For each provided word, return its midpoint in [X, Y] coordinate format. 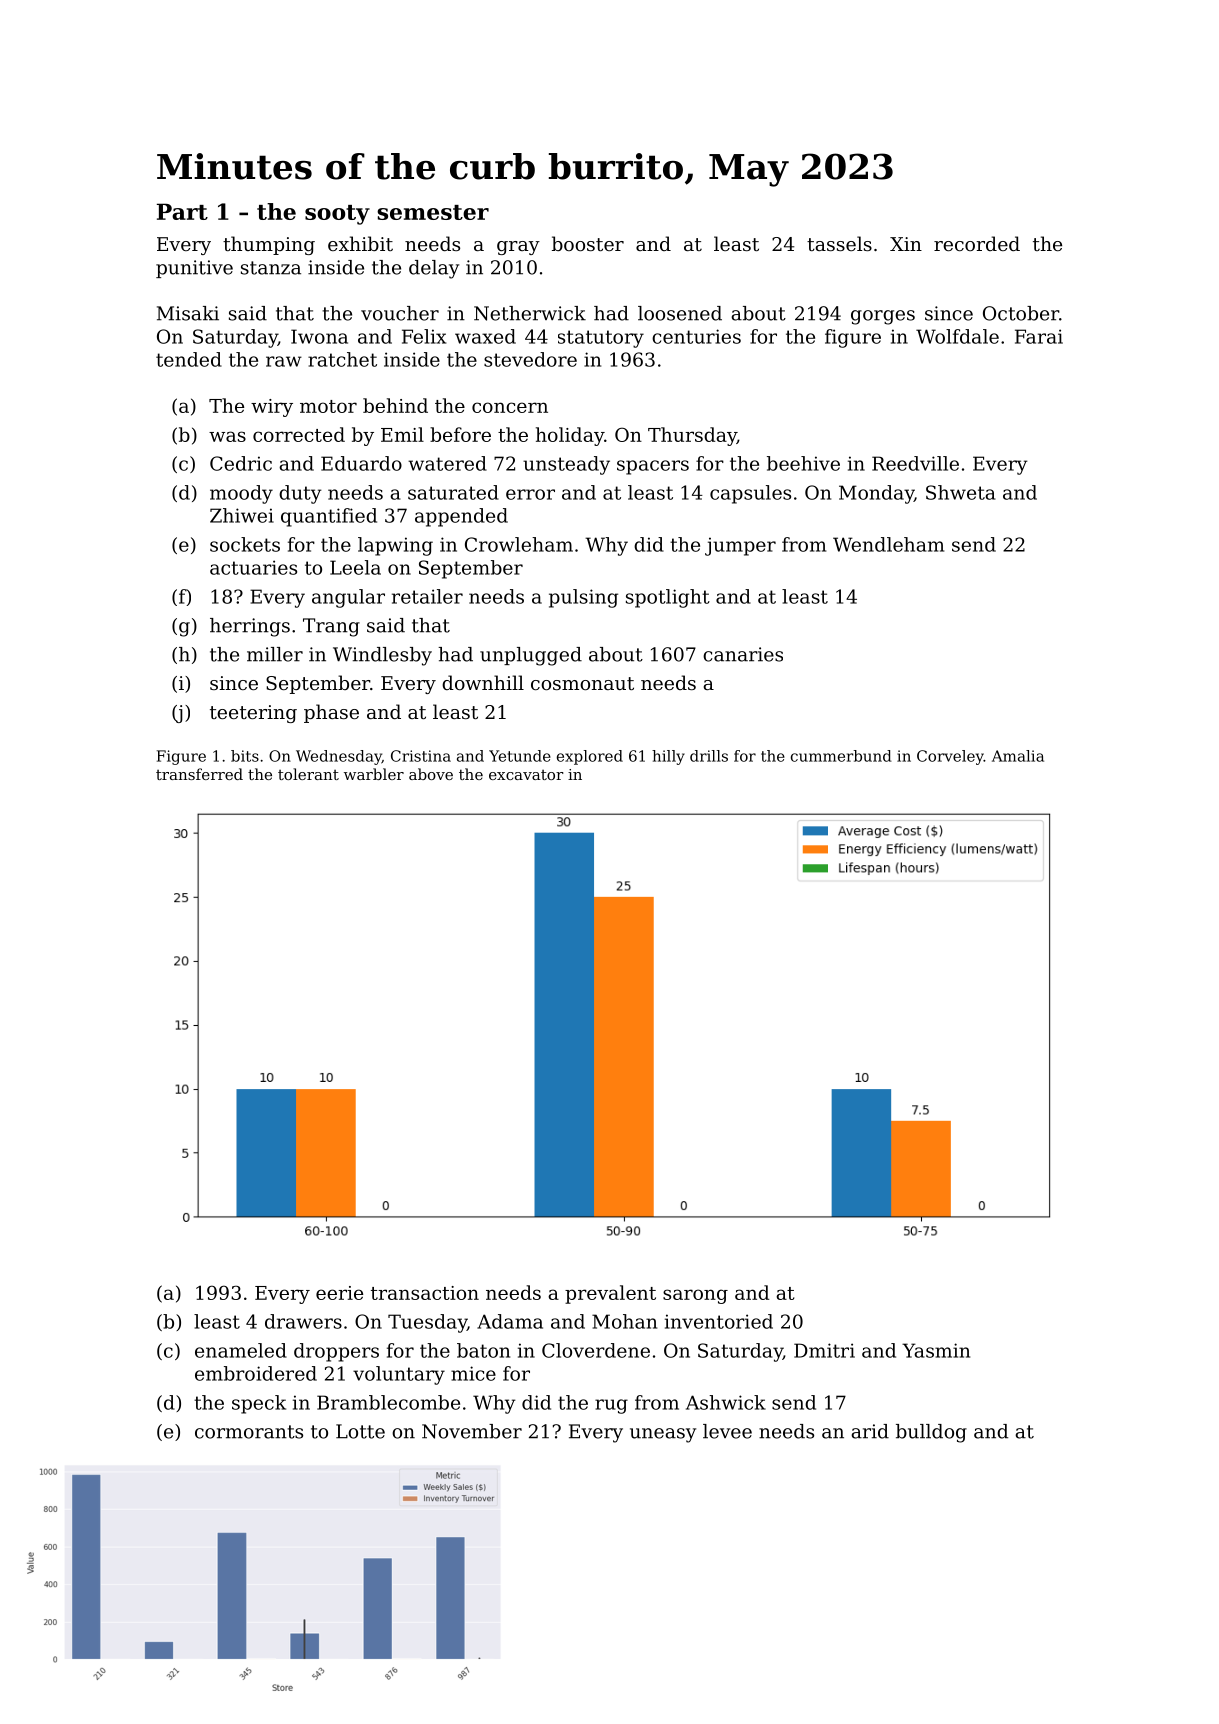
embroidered [256, 1373]
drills [709, 756]
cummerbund [841, 756]
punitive [194, 269]
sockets [245, 544]
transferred [199, 774]
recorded [977, 243]
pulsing [583, 598]
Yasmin [936, 1350]
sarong [695, 1296]
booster [588, 243]
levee [727, 1431]
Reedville [915, 463]
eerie [339, 1293]
